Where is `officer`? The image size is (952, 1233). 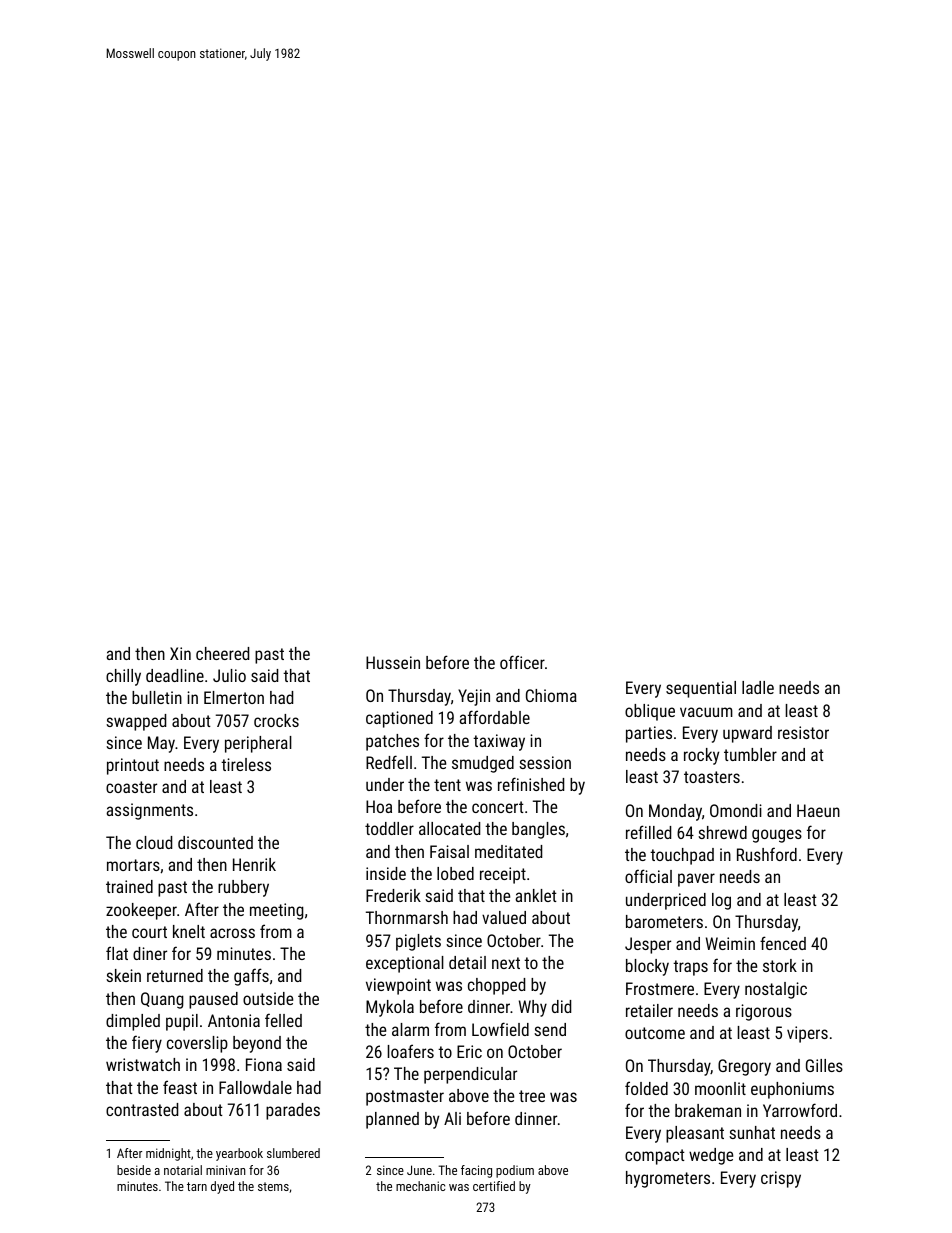
officer is located at coordinates (522, 662).
